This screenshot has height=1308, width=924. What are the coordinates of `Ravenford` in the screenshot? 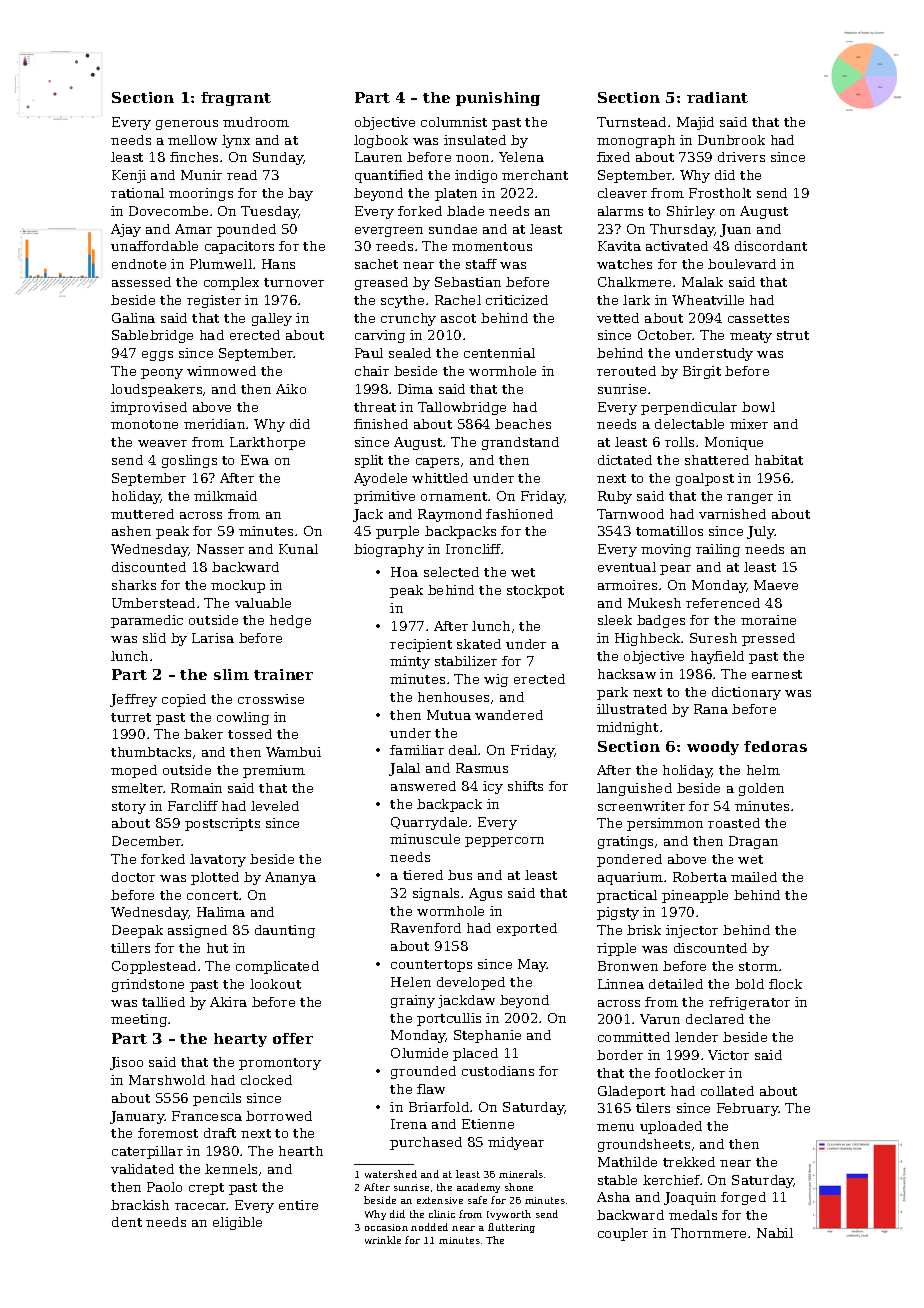 It's located at (426, 928).
